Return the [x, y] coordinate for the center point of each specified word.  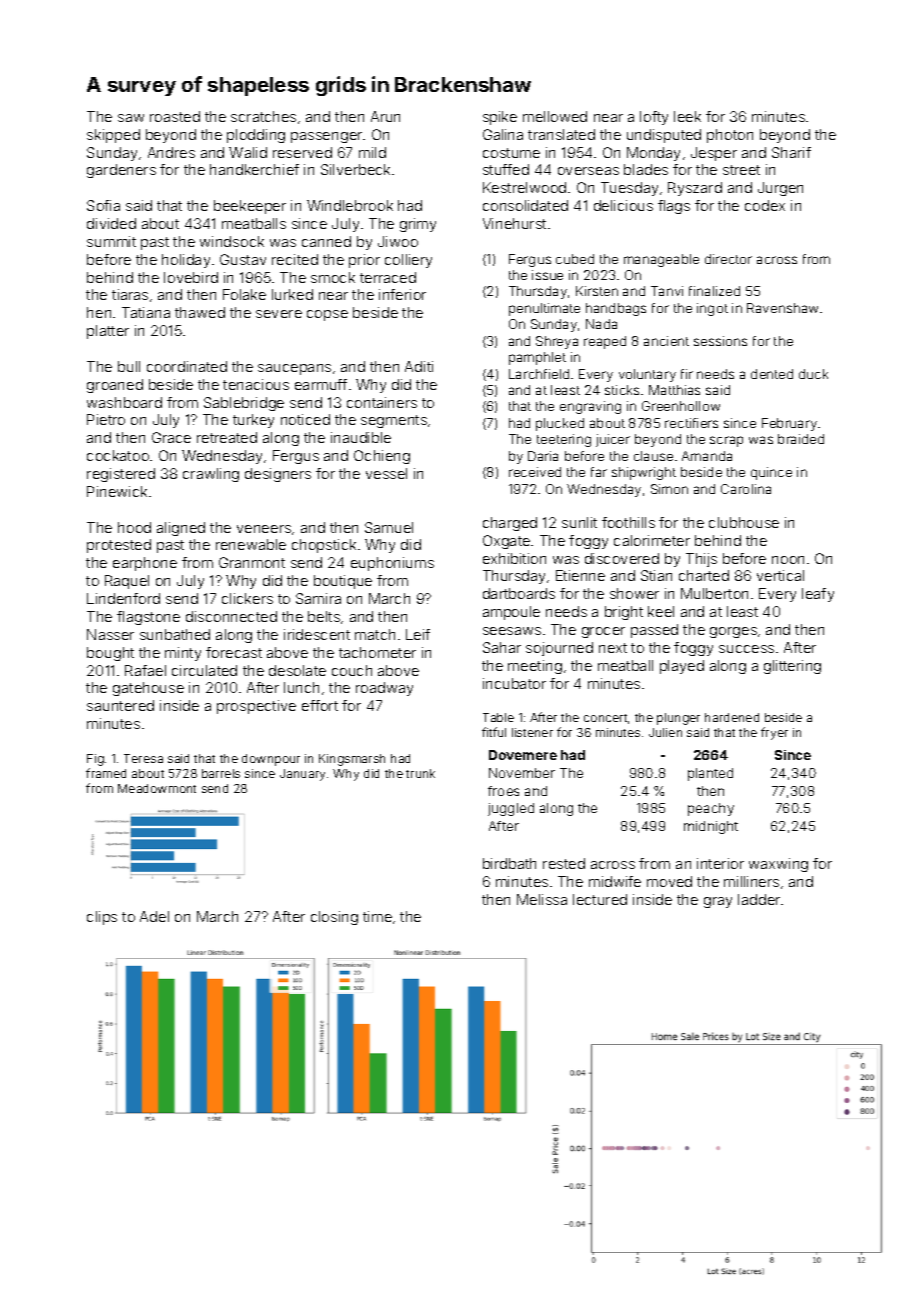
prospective [256, 707]
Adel [154, 916]
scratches [263, 116]
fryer [774, 733]
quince [771, 473]
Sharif [791, 152]
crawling [211, 475]
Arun [385, 116]
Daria [543, 456]
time [377, 916]
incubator [514, 683]
